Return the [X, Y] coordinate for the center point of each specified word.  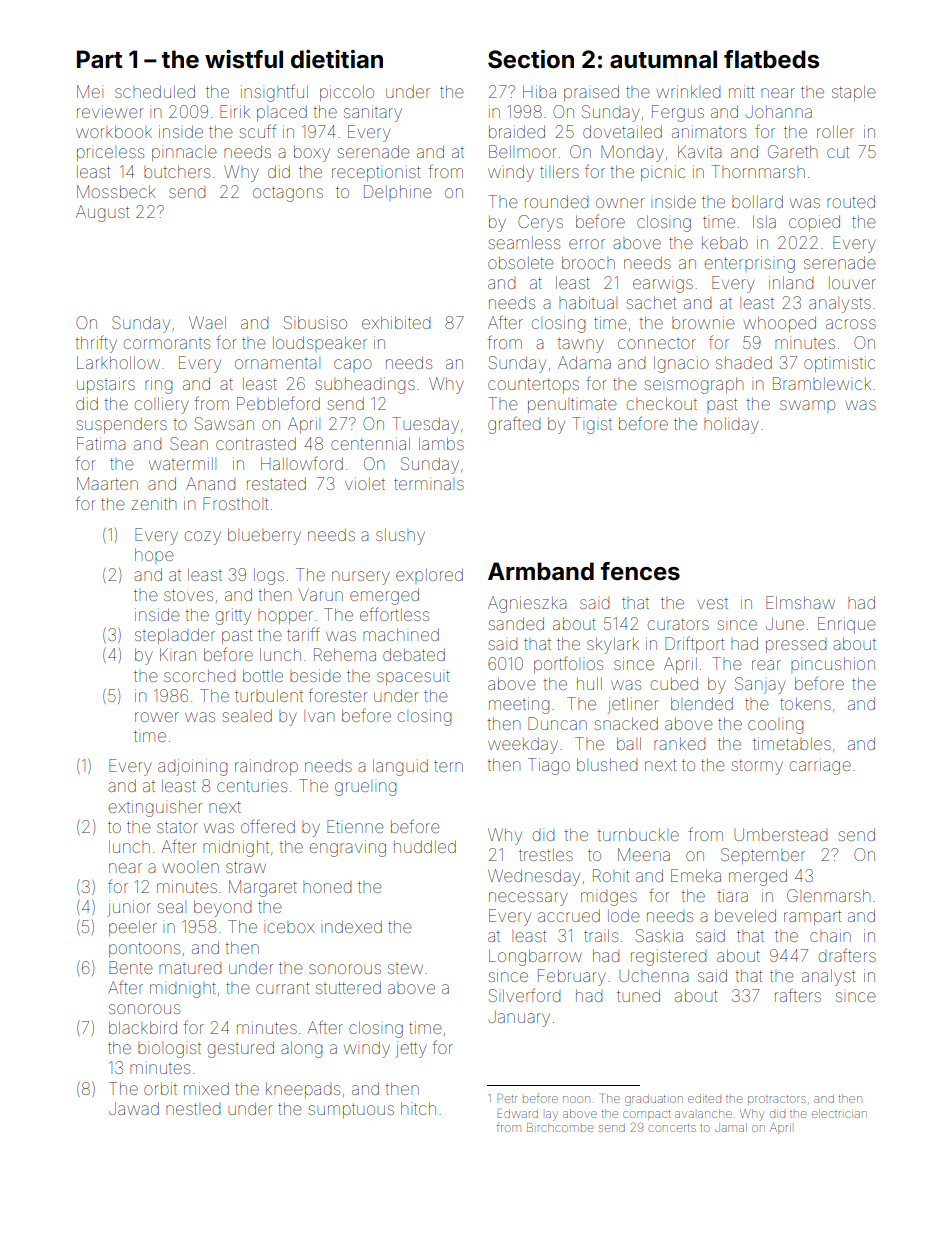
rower [157, 717]
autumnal [663, 59]
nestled [193, 1109]
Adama [584, 362]
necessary [528, 899]
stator [177, 827]
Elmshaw [800, 602]
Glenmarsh [828, 895]
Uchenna [654, 975]
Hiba [539, 91]
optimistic [839, 364]
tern [448, 766]
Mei [90, 91]
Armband [541, 571]
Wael [207, 322]
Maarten [107, 483]
